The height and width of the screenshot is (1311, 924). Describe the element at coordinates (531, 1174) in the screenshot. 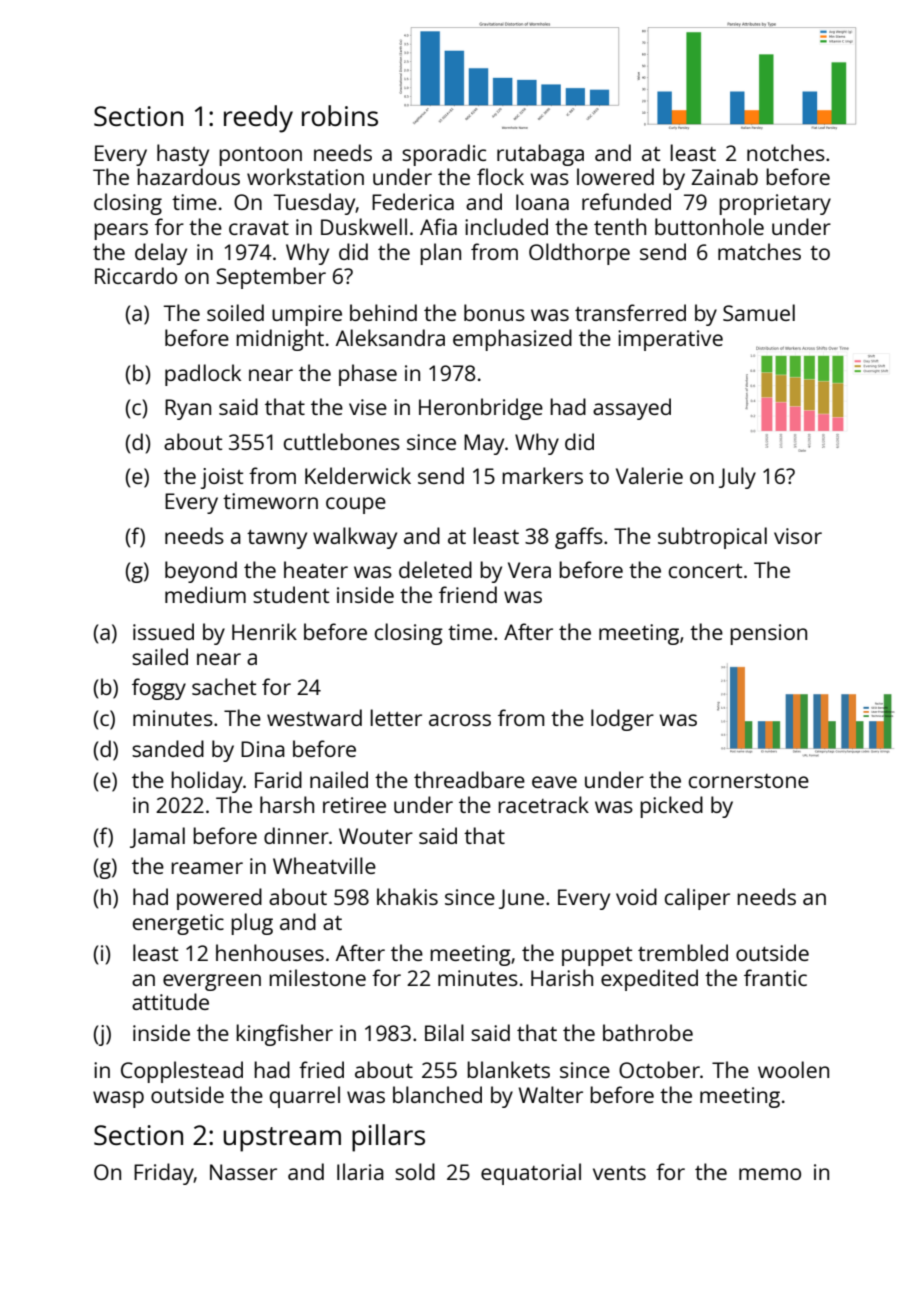

I see `equatorial` at that location.
